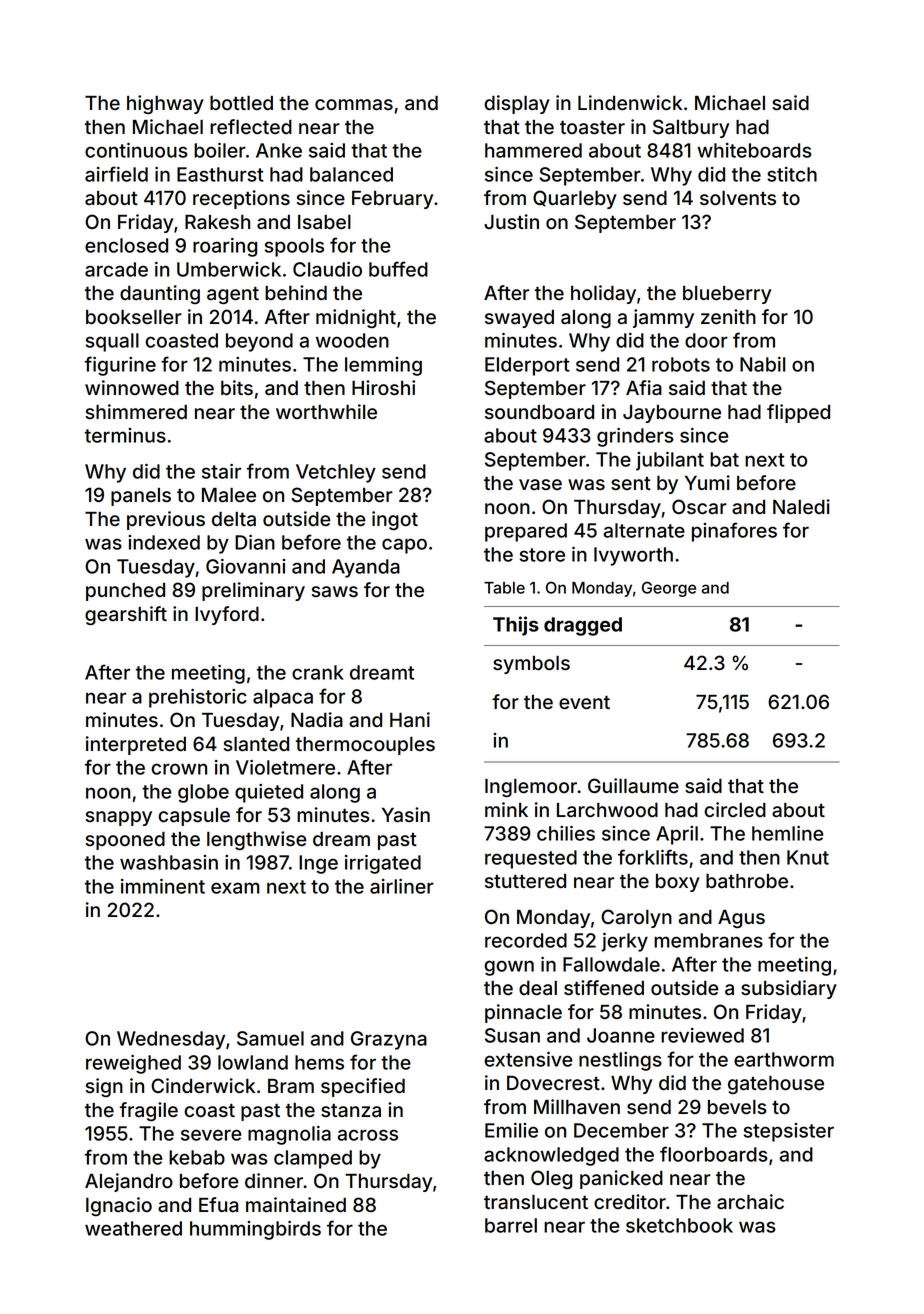 The width and height of the screenshot is (924, 1314). What do you see at coordinates (691, 128) in the screenshot?
I see `Saltbury` at bounding box center [691, 128].
